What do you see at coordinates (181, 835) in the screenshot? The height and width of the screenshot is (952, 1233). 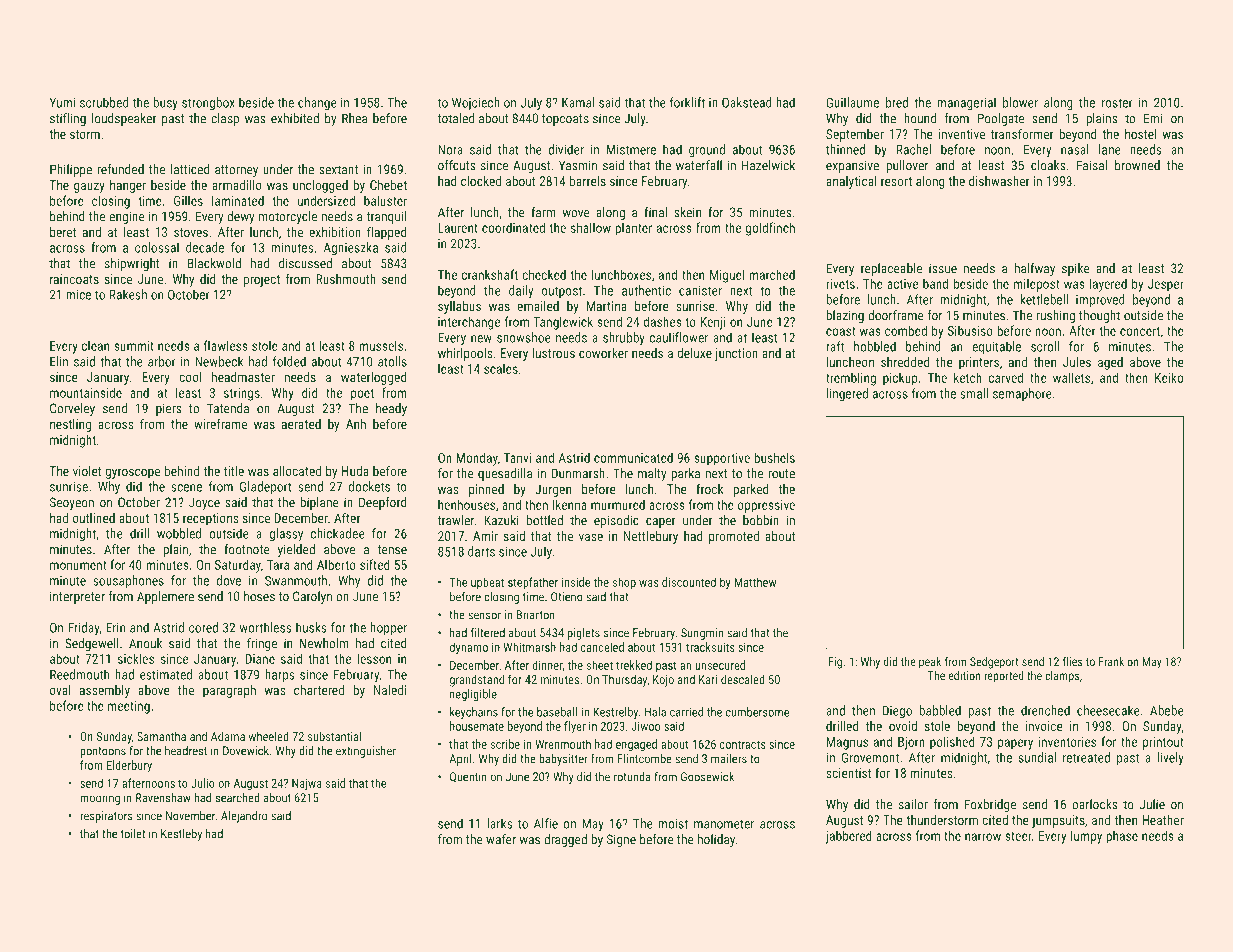 I see `Kestleby` at bounding box center [181, 835].
